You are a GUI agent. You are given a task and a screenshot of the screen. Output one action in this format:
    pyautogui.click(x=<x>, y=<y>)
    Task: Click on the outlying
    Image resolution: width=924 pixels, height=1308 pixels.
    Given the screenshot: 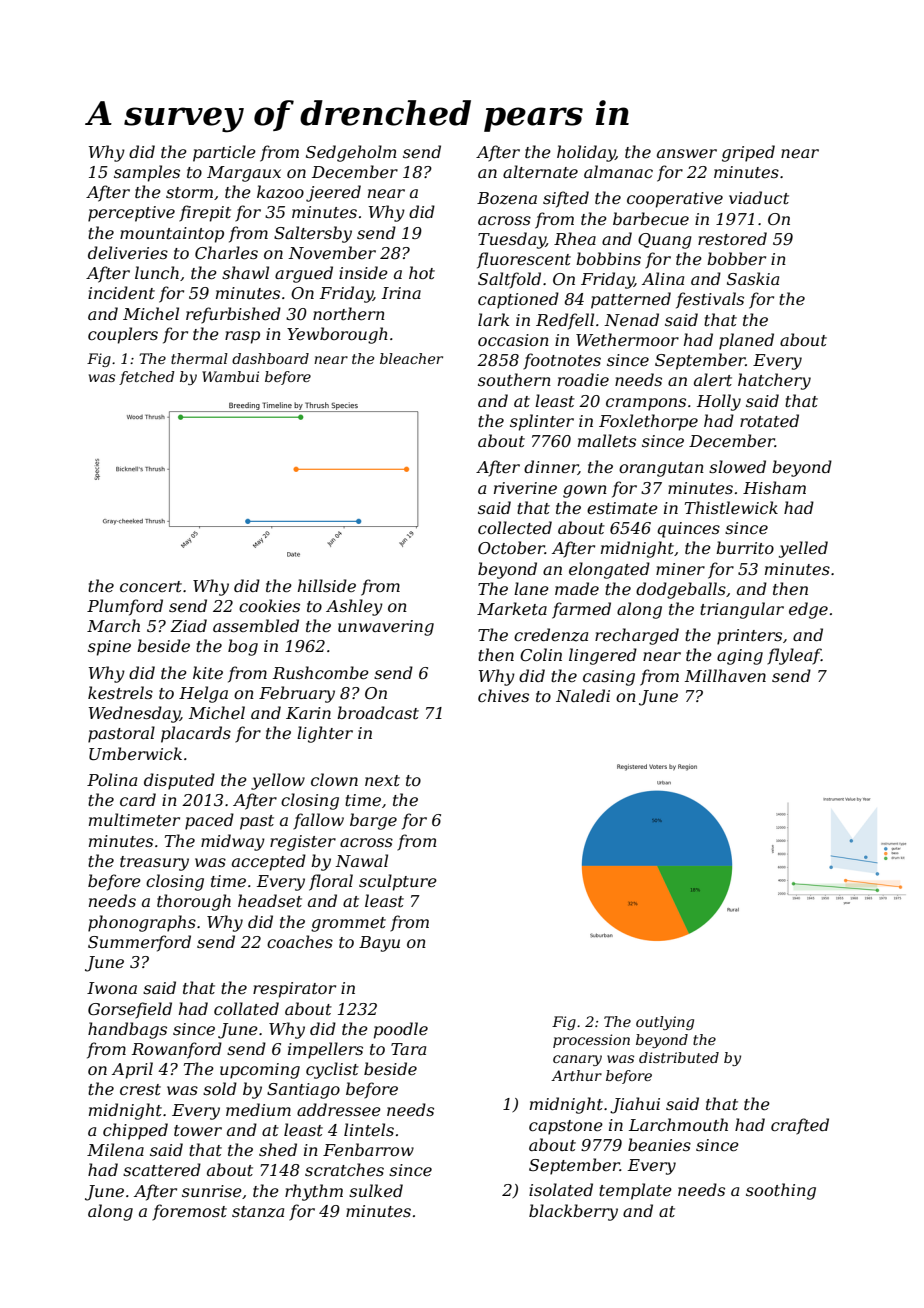 What is the action you would take?
    pyautogui.click(x=665, y=1023)
